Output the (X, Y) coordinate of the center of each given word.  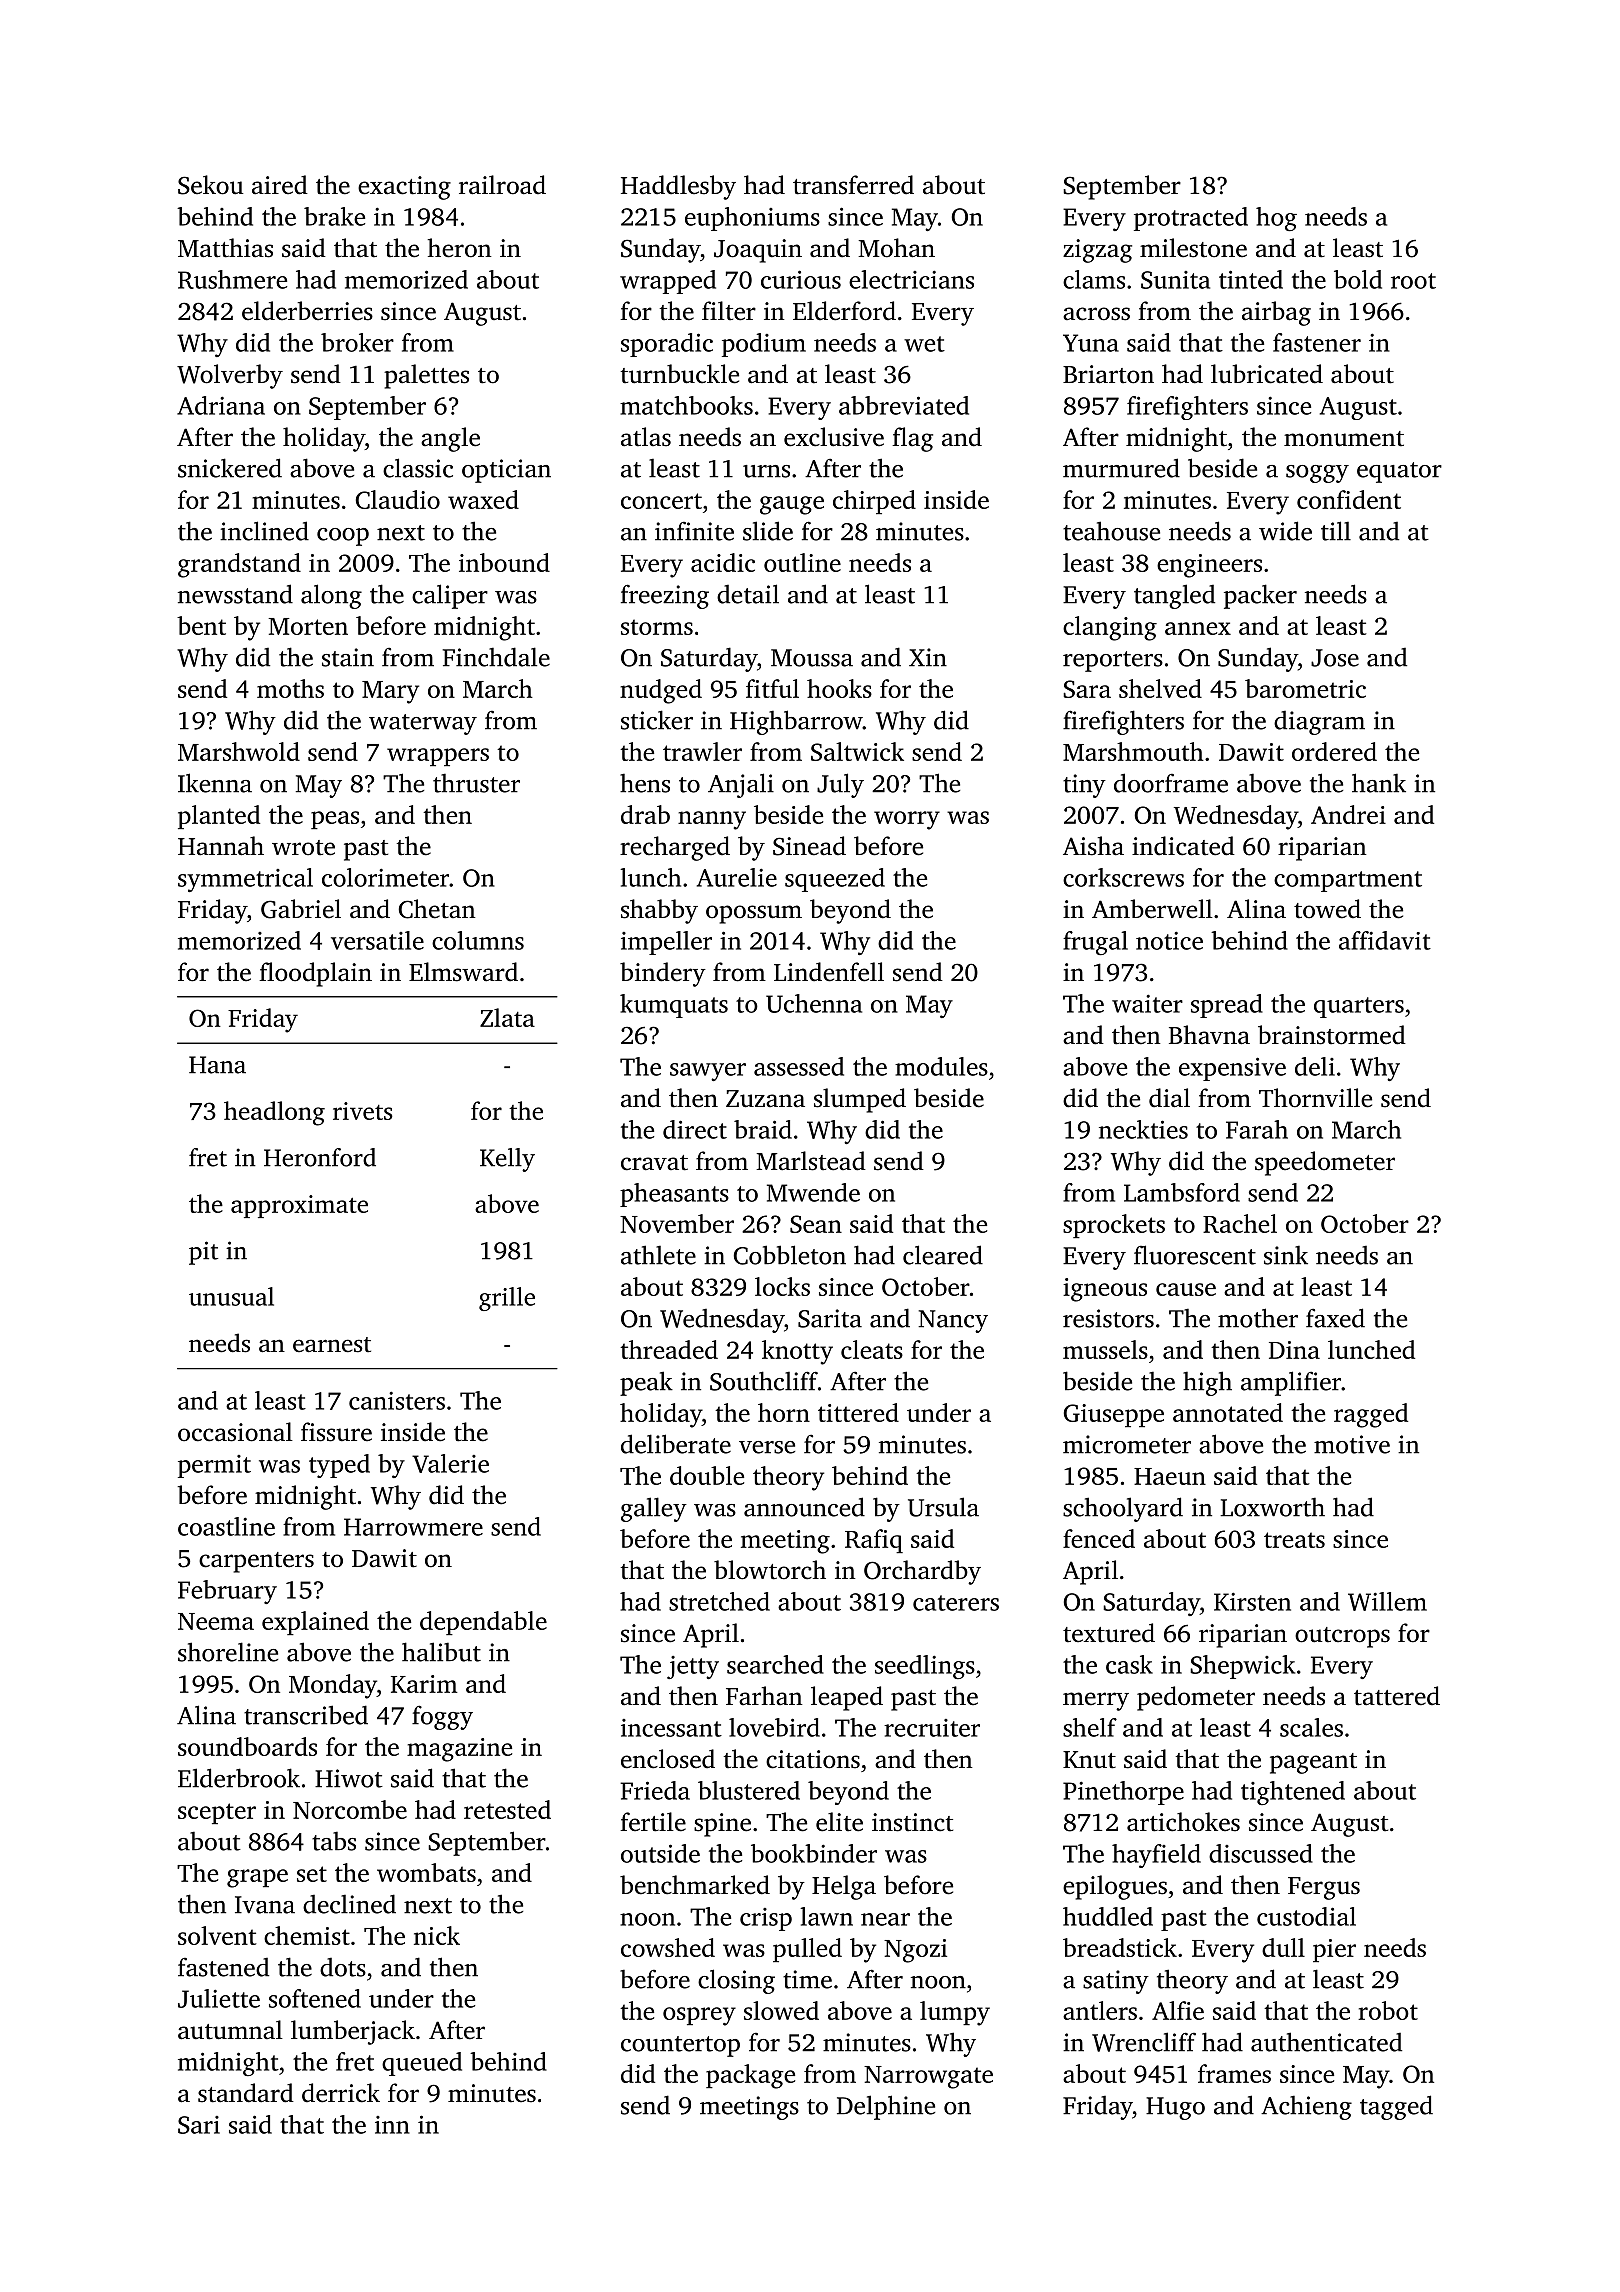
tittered (858, 1412)
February (227, 1592)
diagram (1319, 723)
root (1413, 281)
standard (246, 2093)
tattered (1397, 1696)
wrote (303, 848)
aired (280, 185)
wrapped (668, 282)
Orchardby (922, 1572)
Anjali (741, 785)
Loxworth (1272, 1507)
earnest (332, 1345)
